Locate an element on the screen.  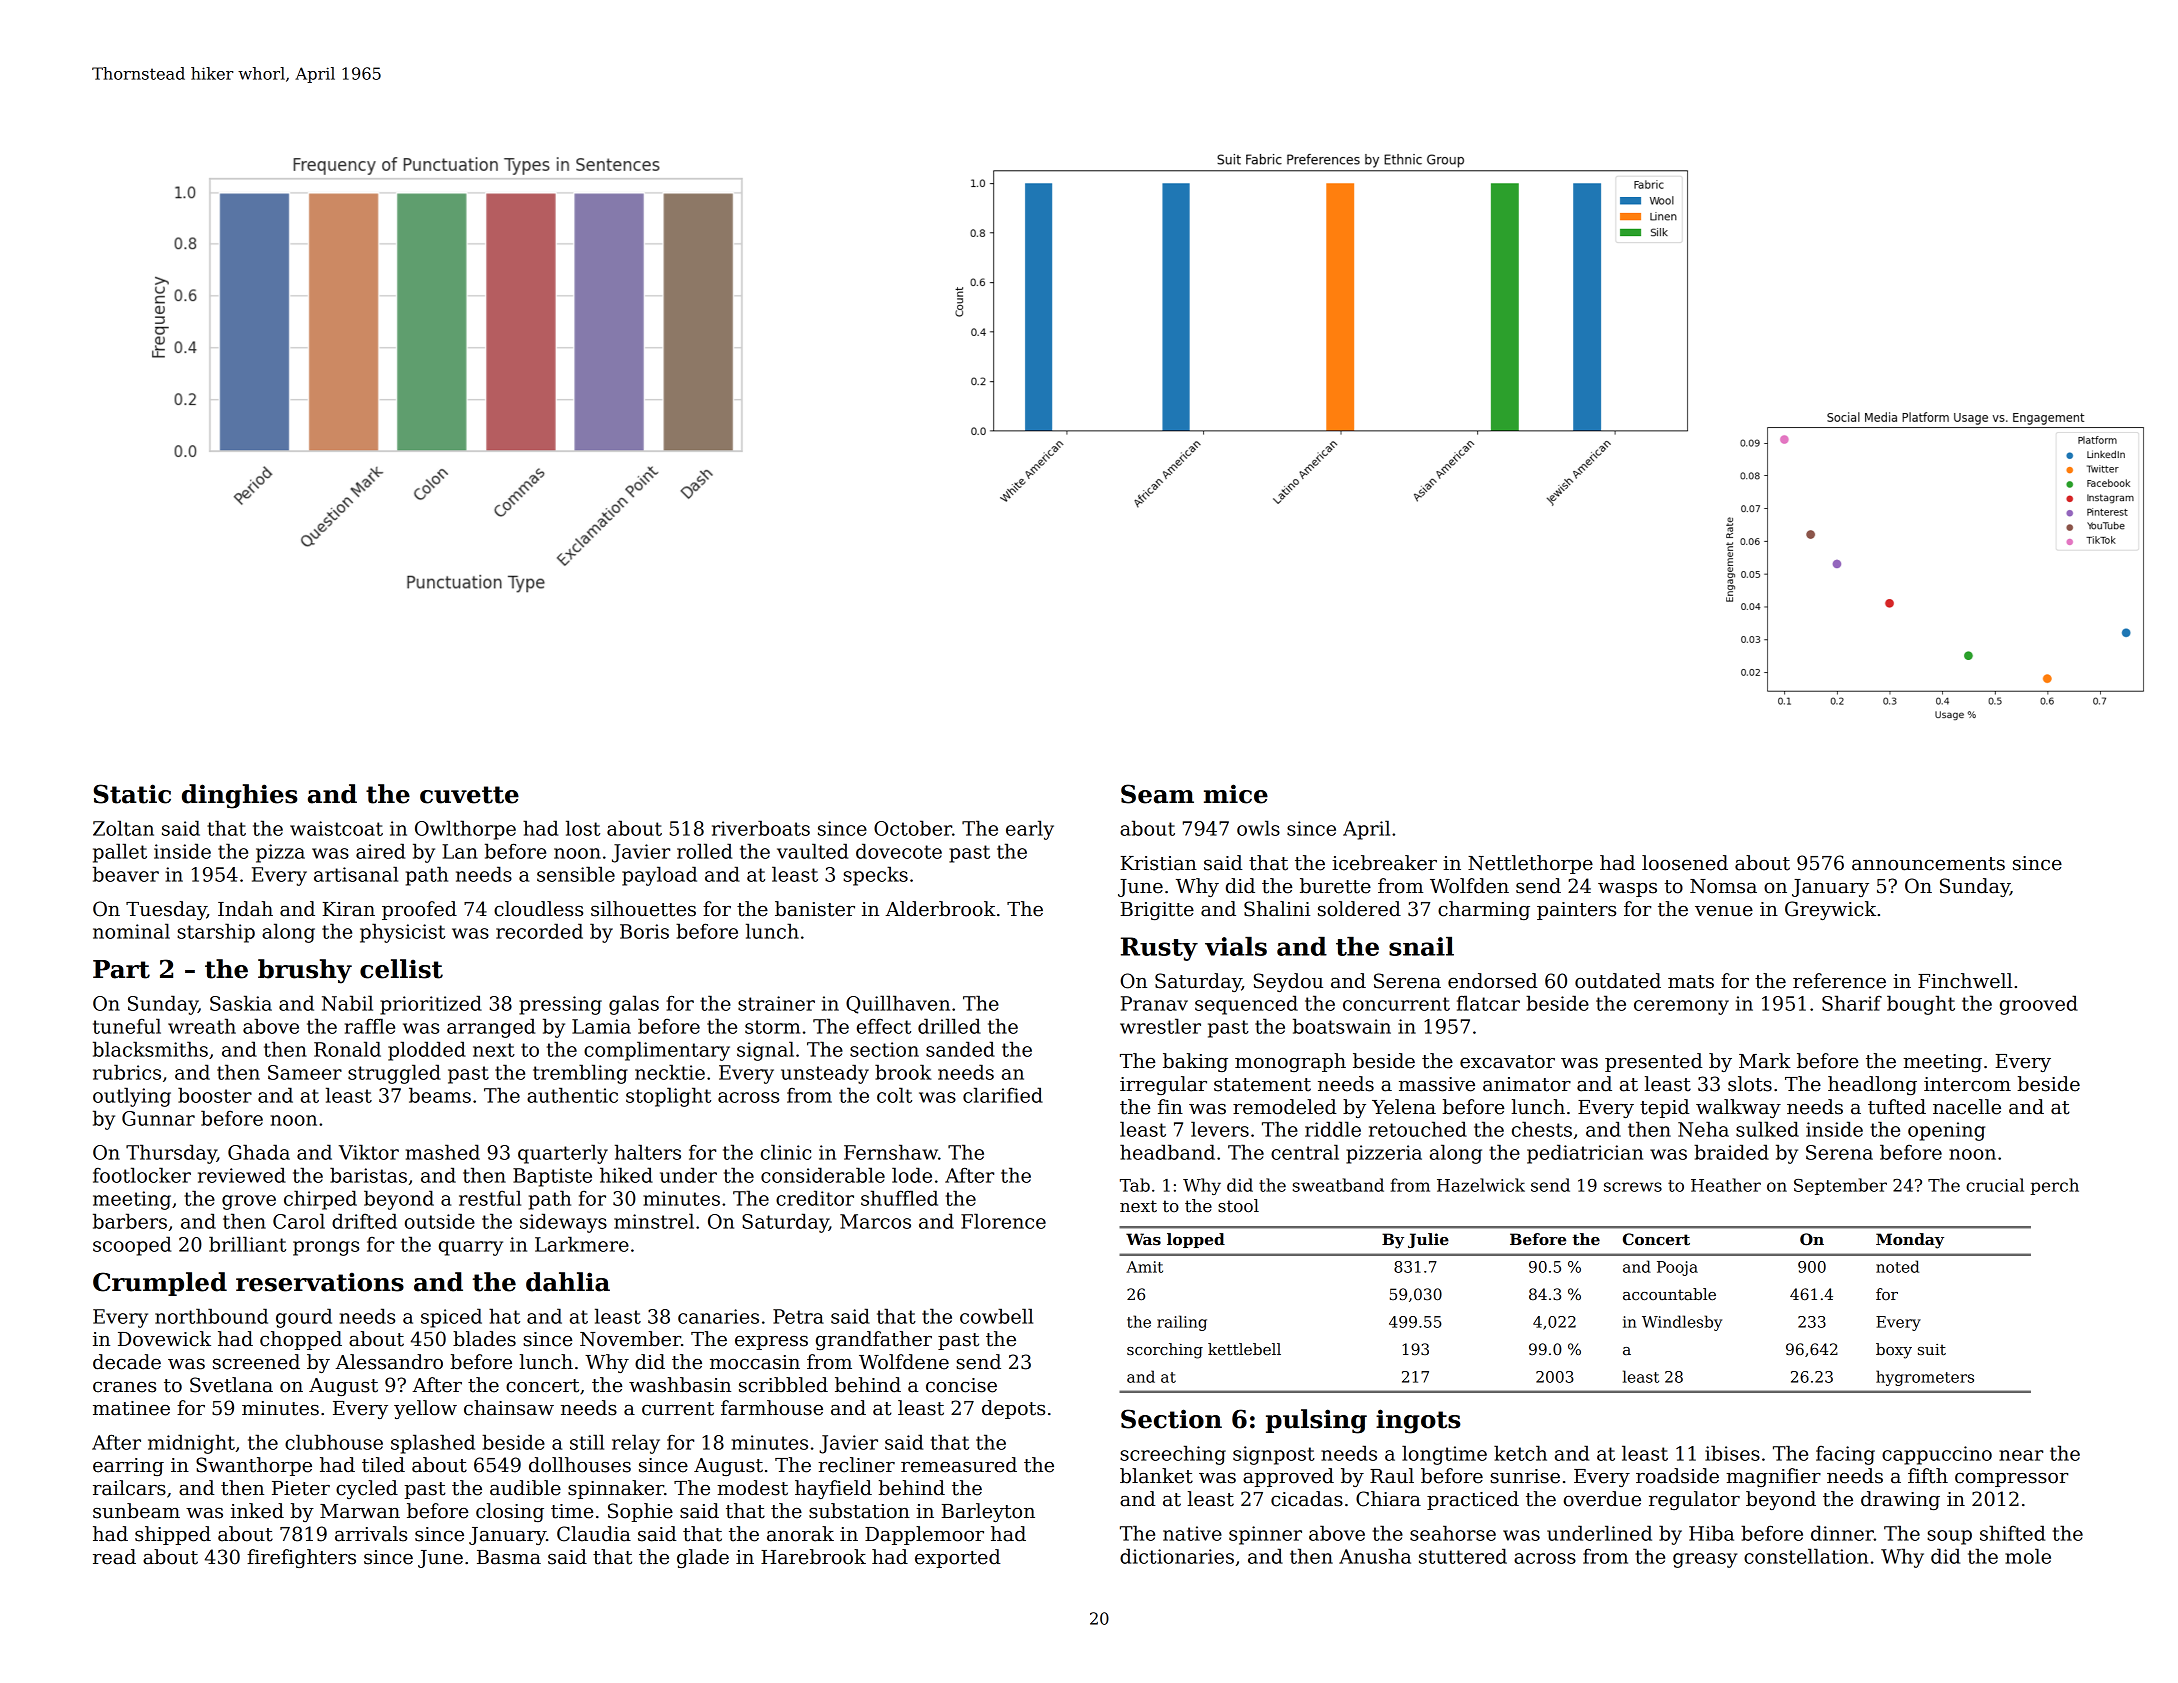
closing is located at coordinates (510, 1512).
